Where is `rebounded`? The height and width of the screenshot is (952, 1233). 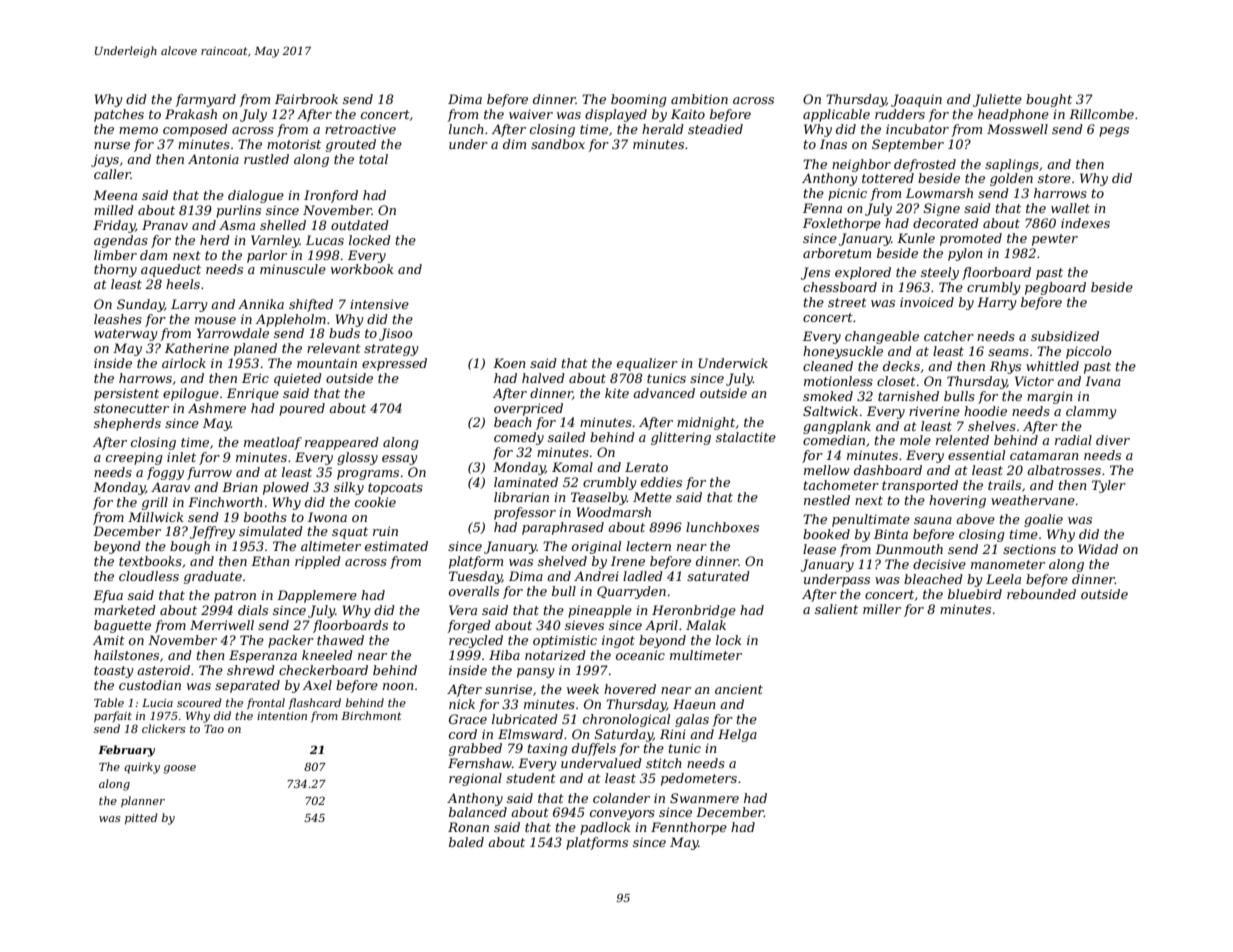 rebounded is located at coordinates (1041, 594).
